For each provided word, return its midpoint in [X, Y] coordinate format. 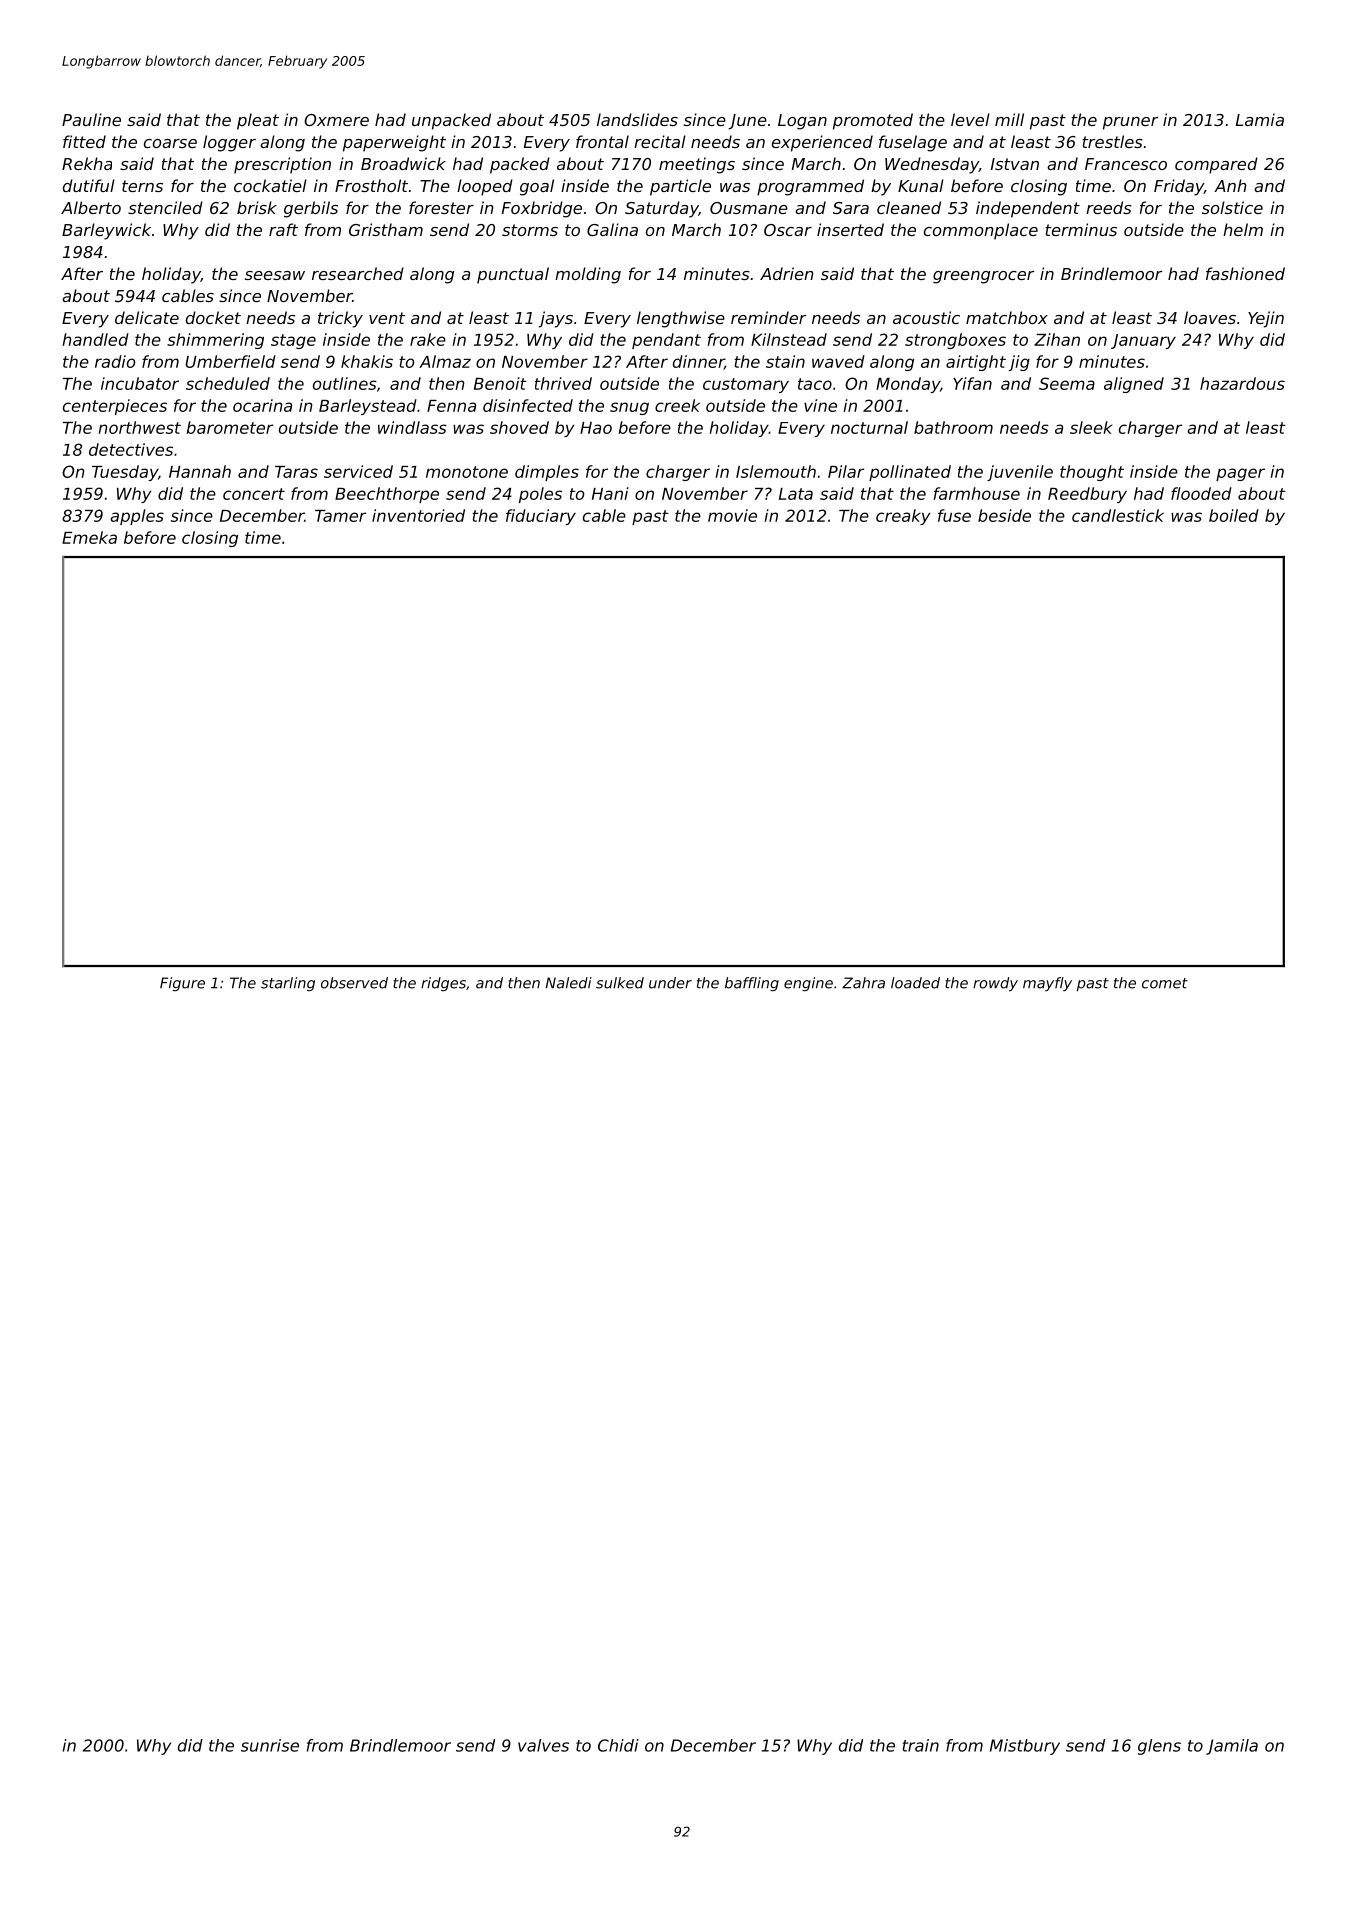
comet [1165, 983]
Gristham [386, 229]
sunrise [270, 1745]
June [747, 121]
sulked [620, 983]
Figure [182, 984]
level [970, 119]
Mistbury [1025, 1747]
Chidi [618, 1745]
